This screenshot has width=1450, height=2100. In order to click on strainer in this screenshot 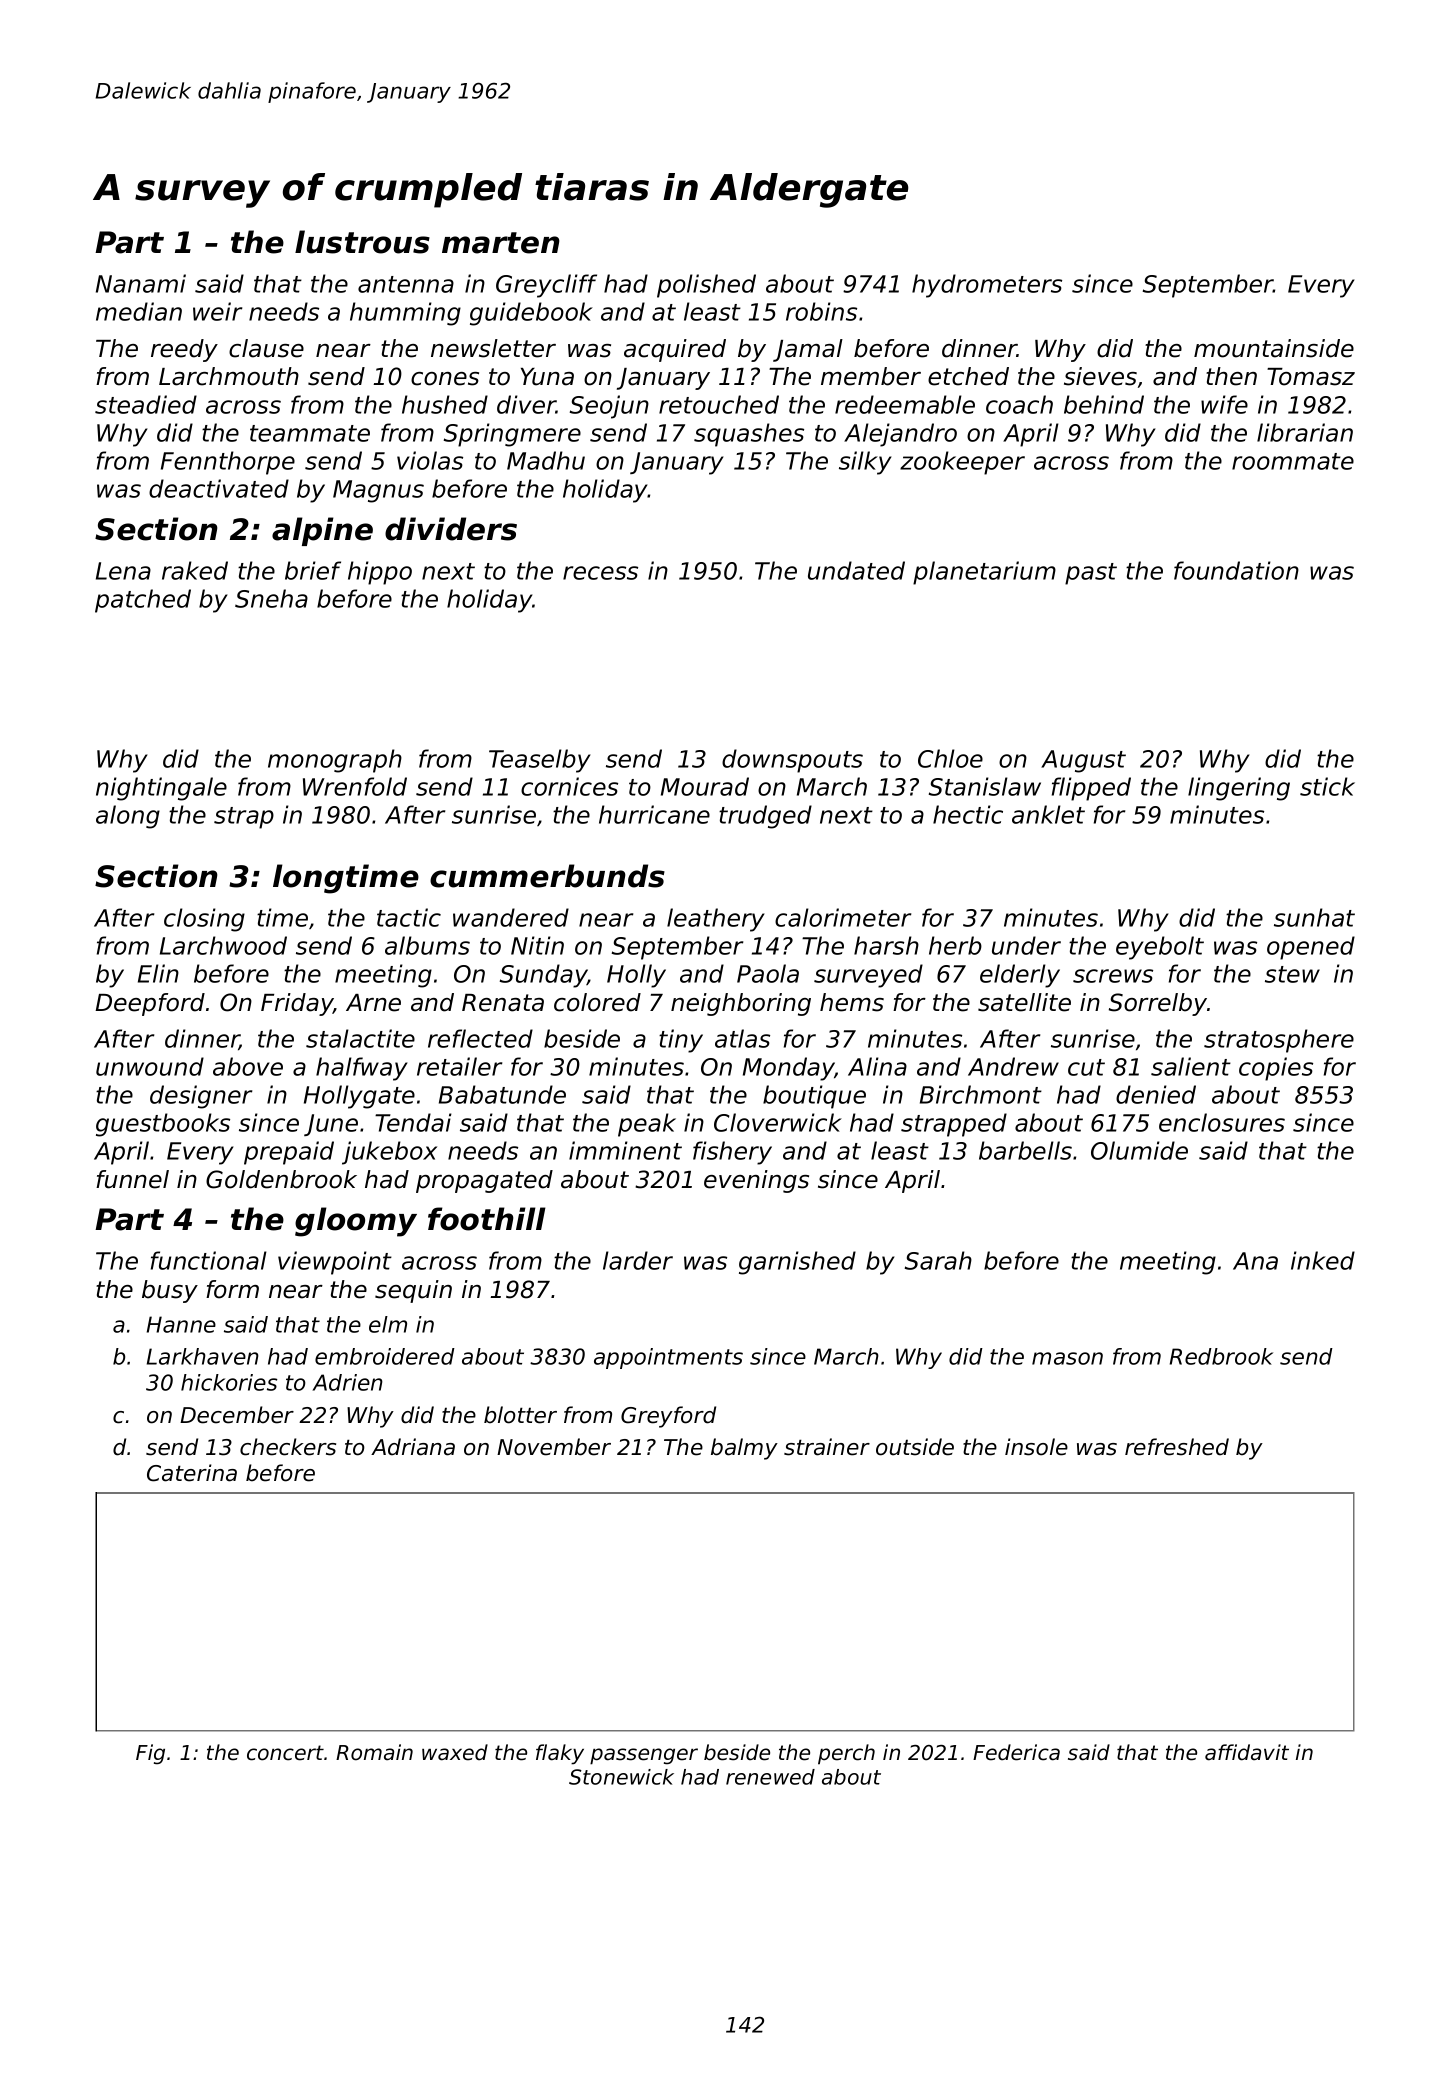, I will do `click(827, 1447)`.
